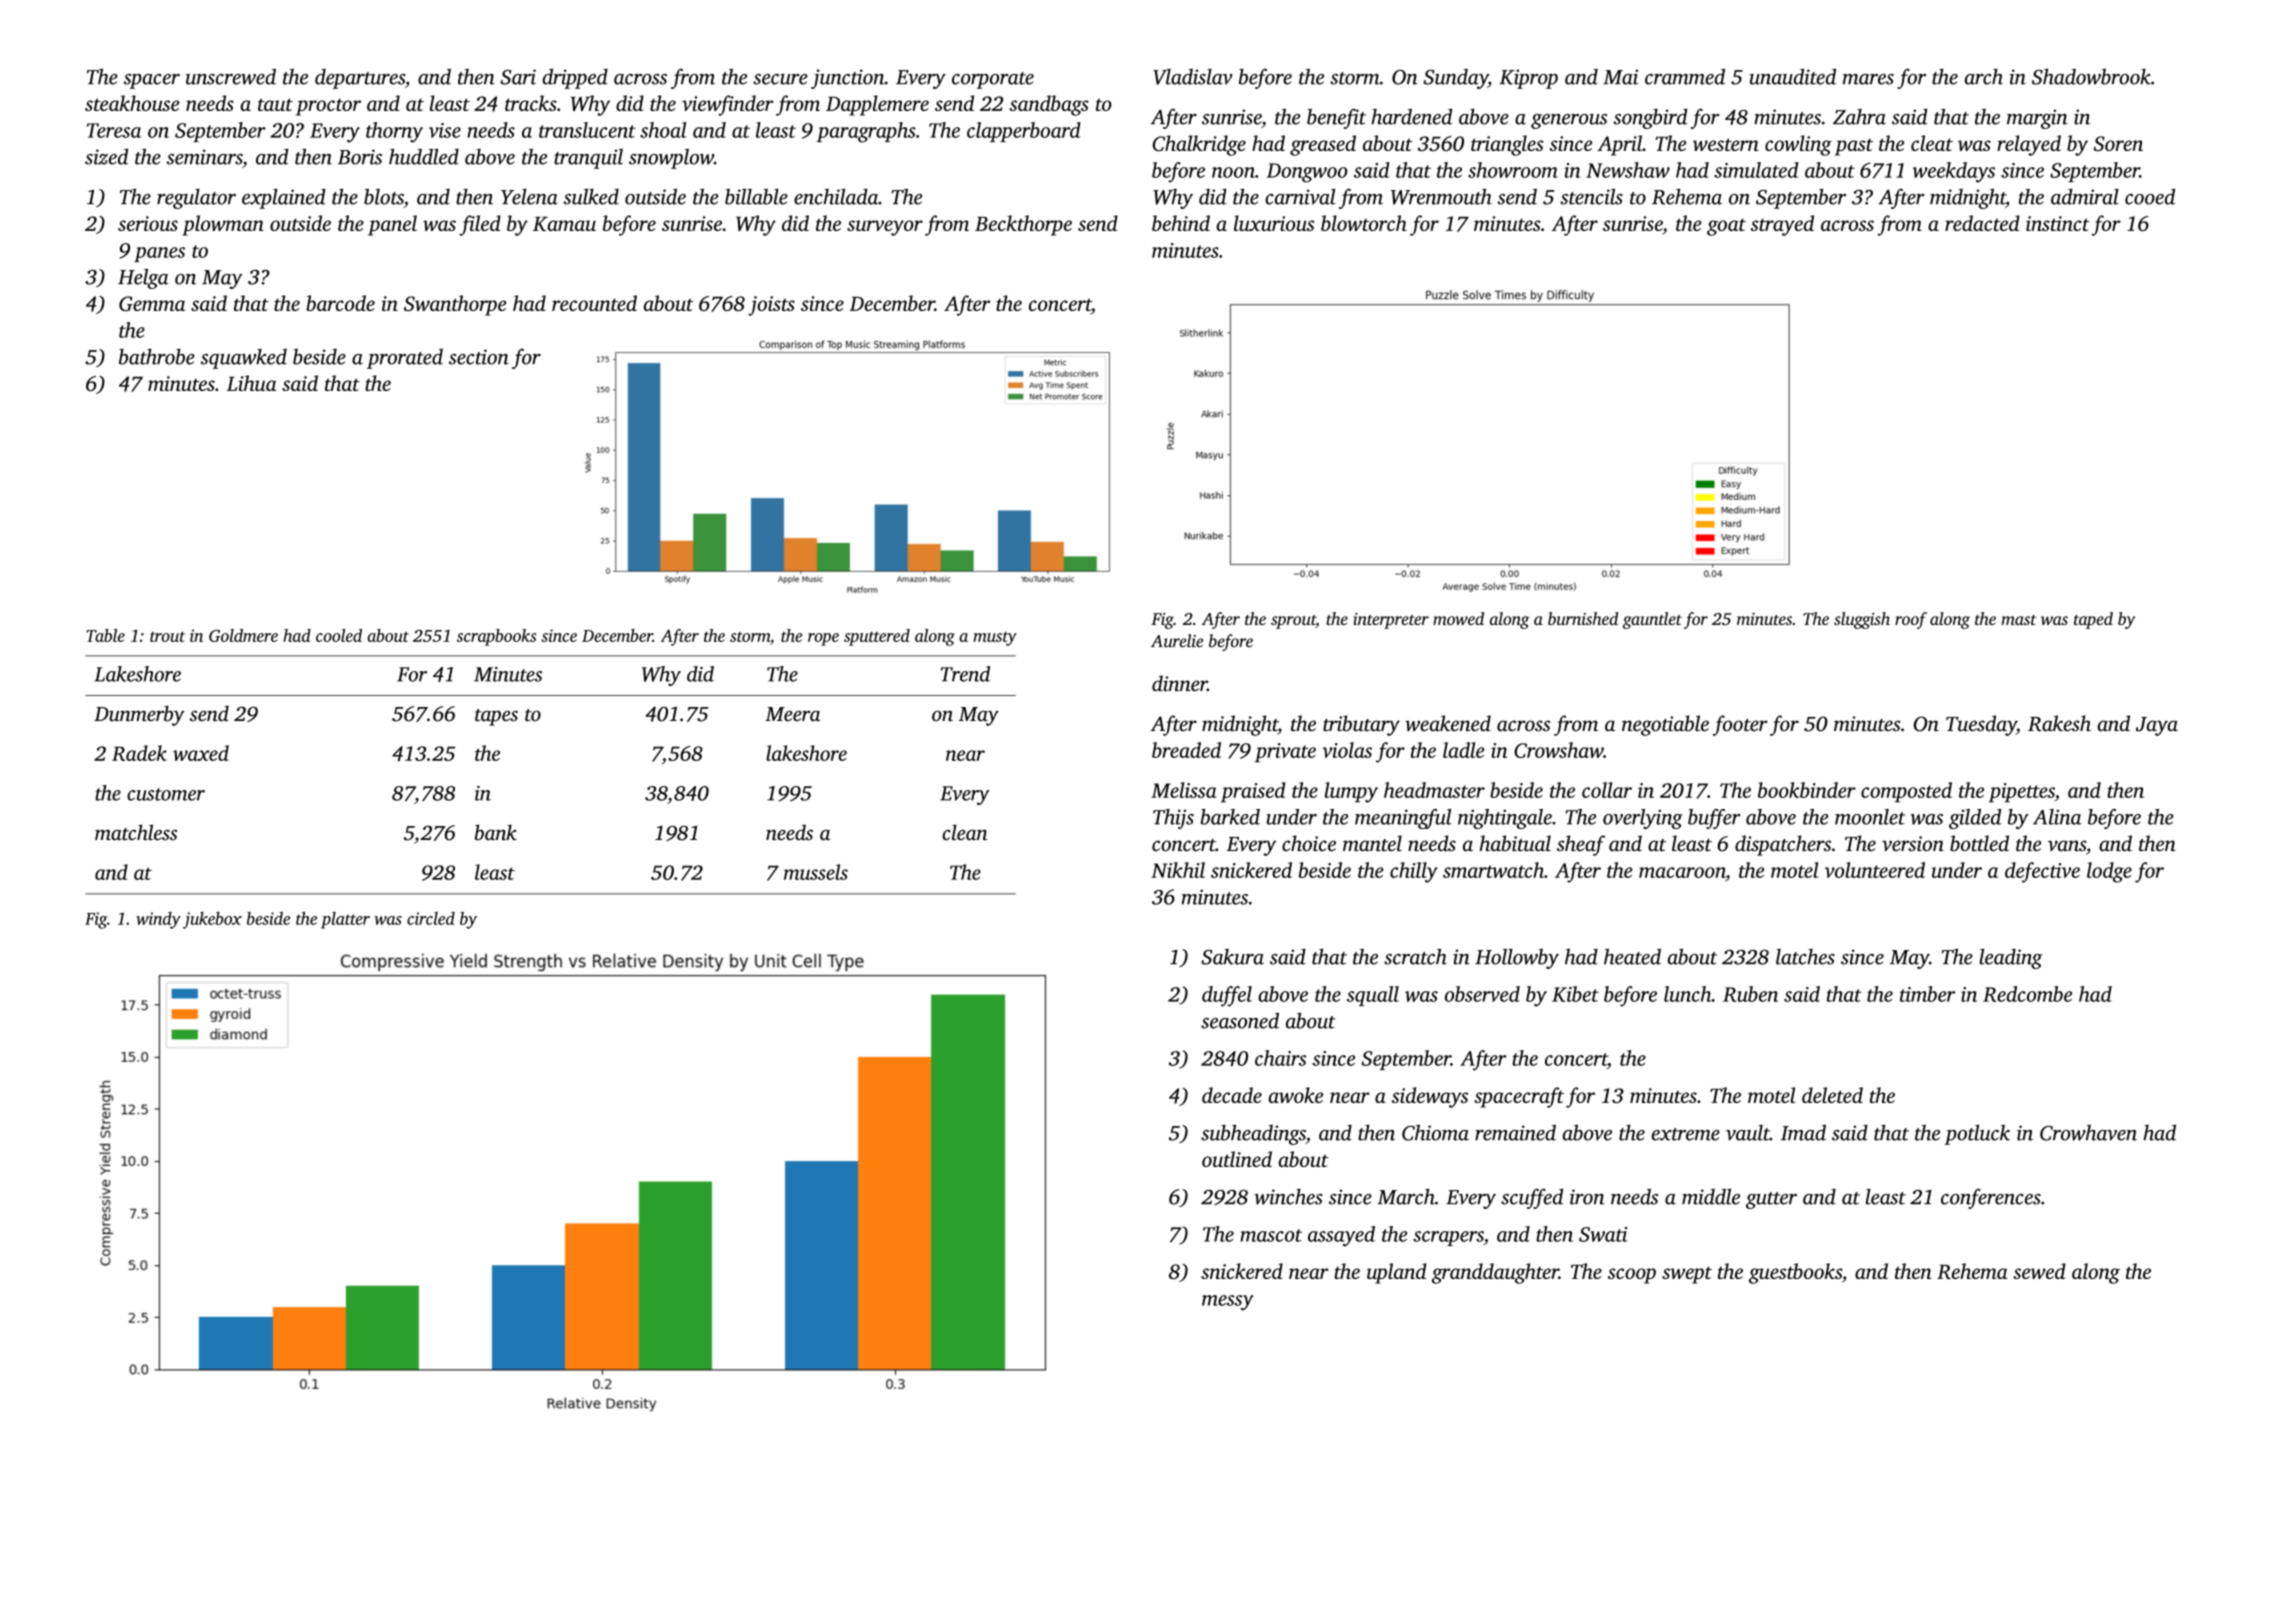 The height and width of the image is (1607, 2273). Describe the element at coordinates (1805, 957) in the image. I see `latches` at that location.
